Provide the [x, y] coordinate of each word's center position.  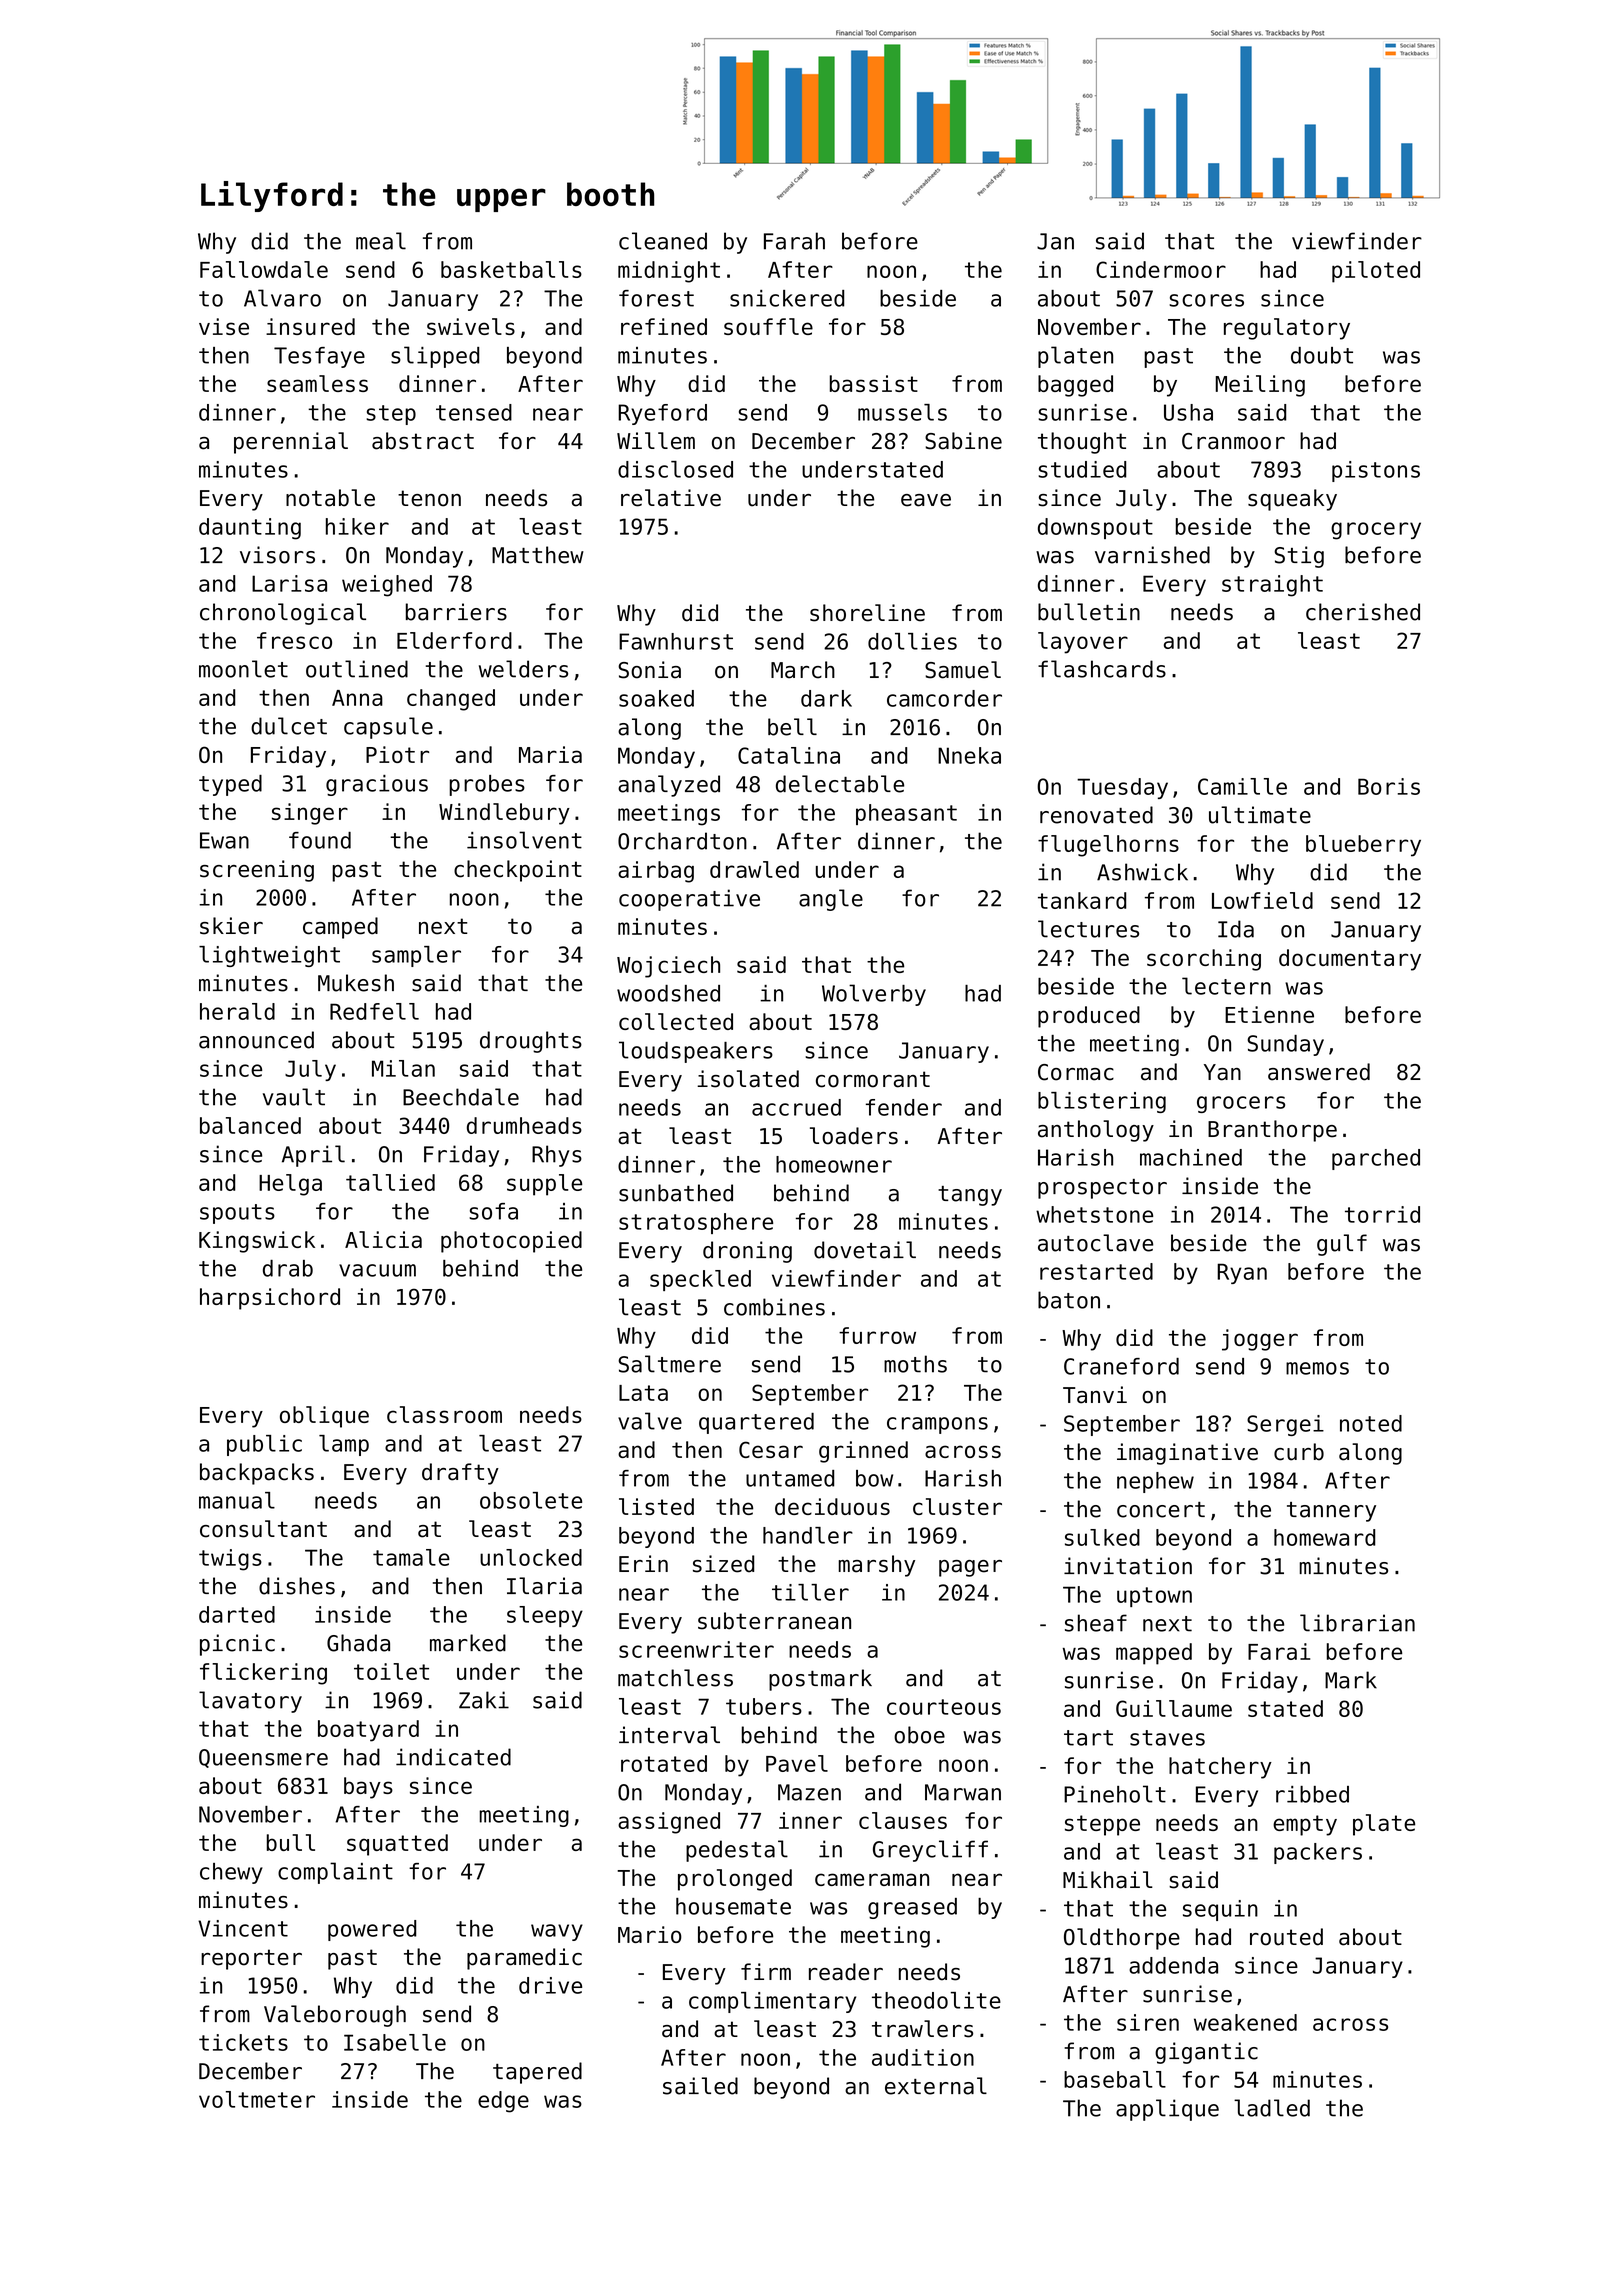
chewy [231, 1873]
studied [1082, 469]
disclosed [675, 469]
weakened [1245, 2022]
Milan [403, 1068]
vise [224, 326]
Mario [650, 1934]
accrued [796, 1107]
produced [1089, 1017]
